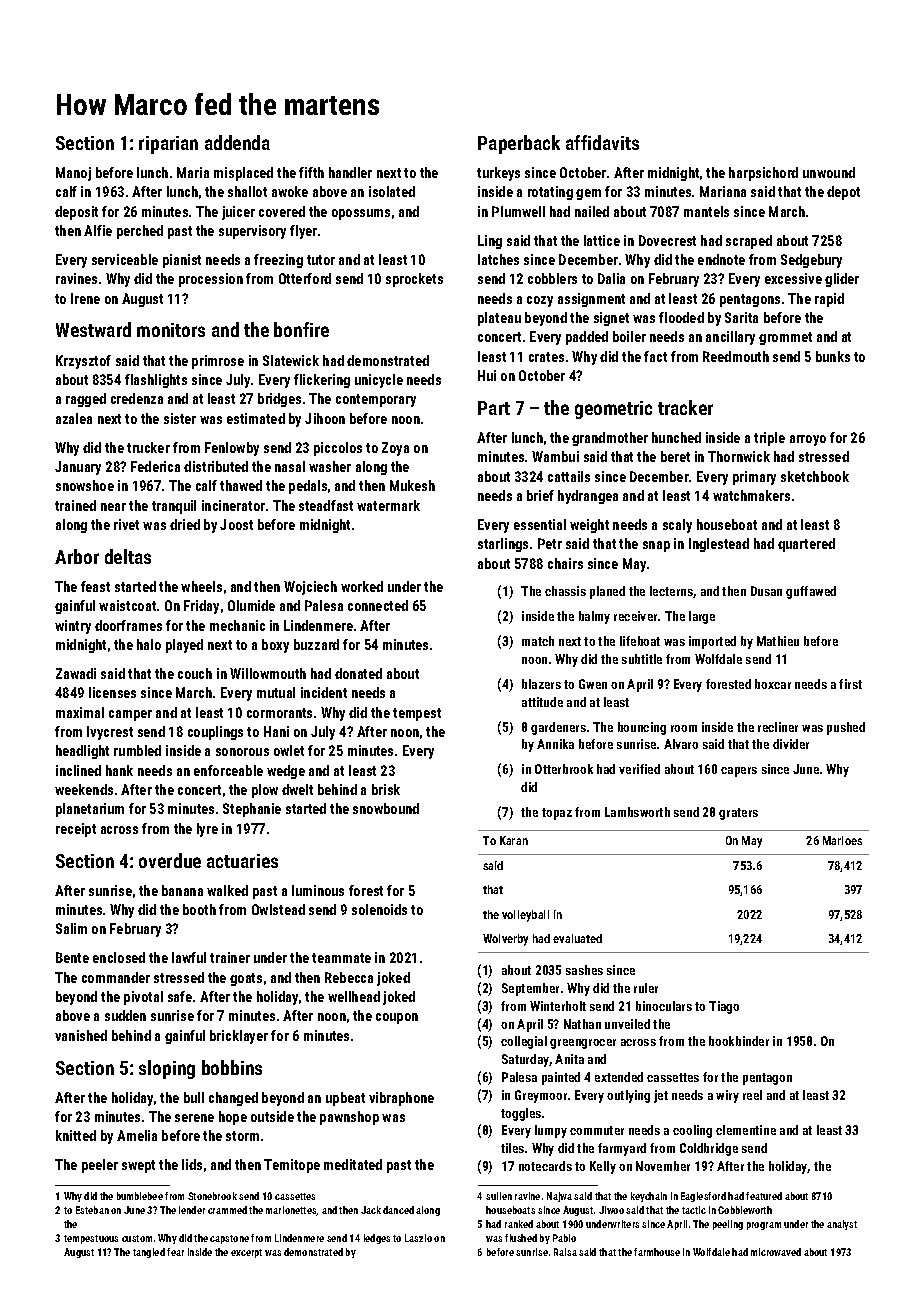 This screenshot has width=924, height=1308. What do you see at coordinates (192, 1164) in the screenshot?
I see `lids` at bounding box center [192, 1164].
